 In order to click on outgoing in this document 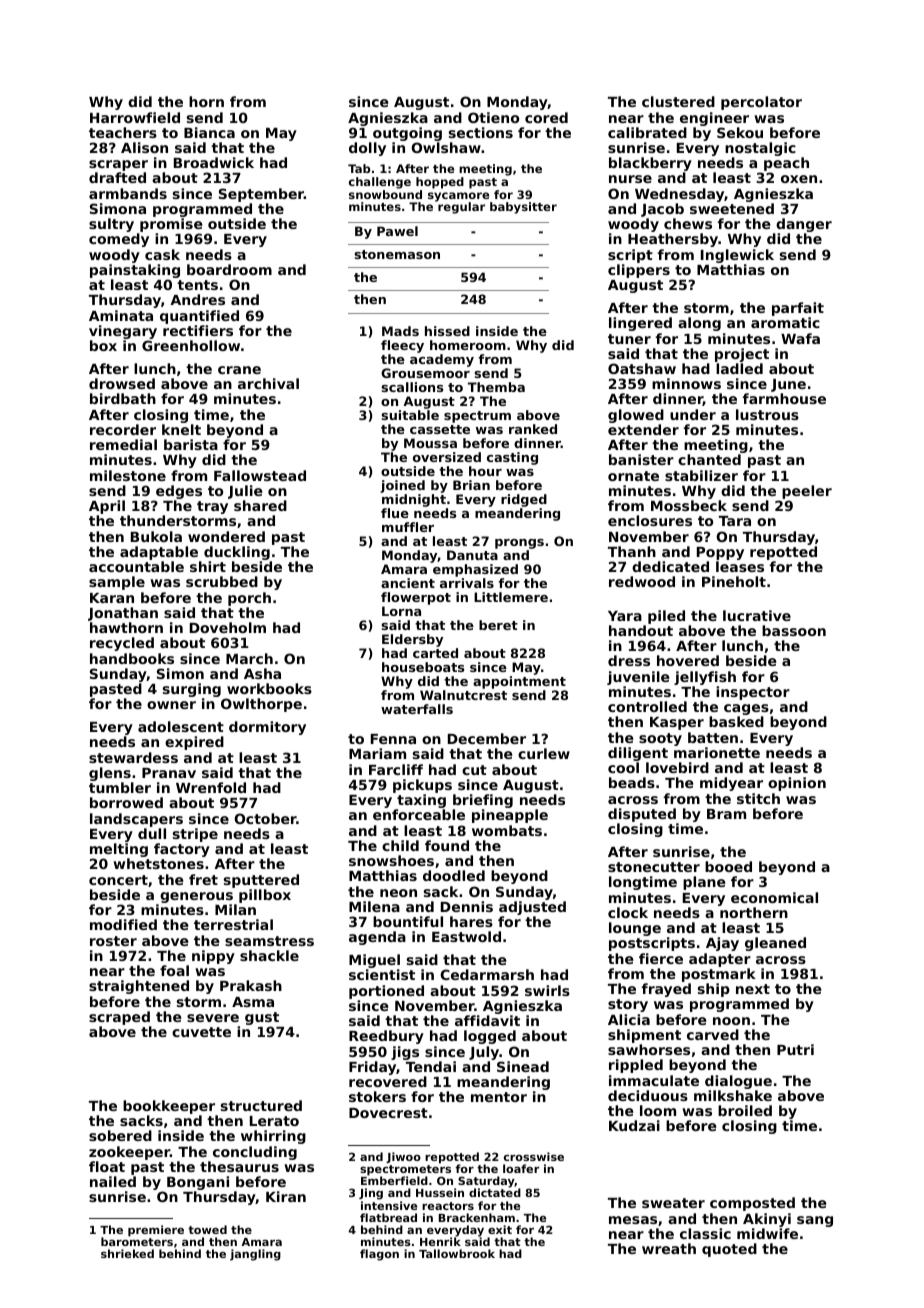, I will do `click(407, 134)`.
